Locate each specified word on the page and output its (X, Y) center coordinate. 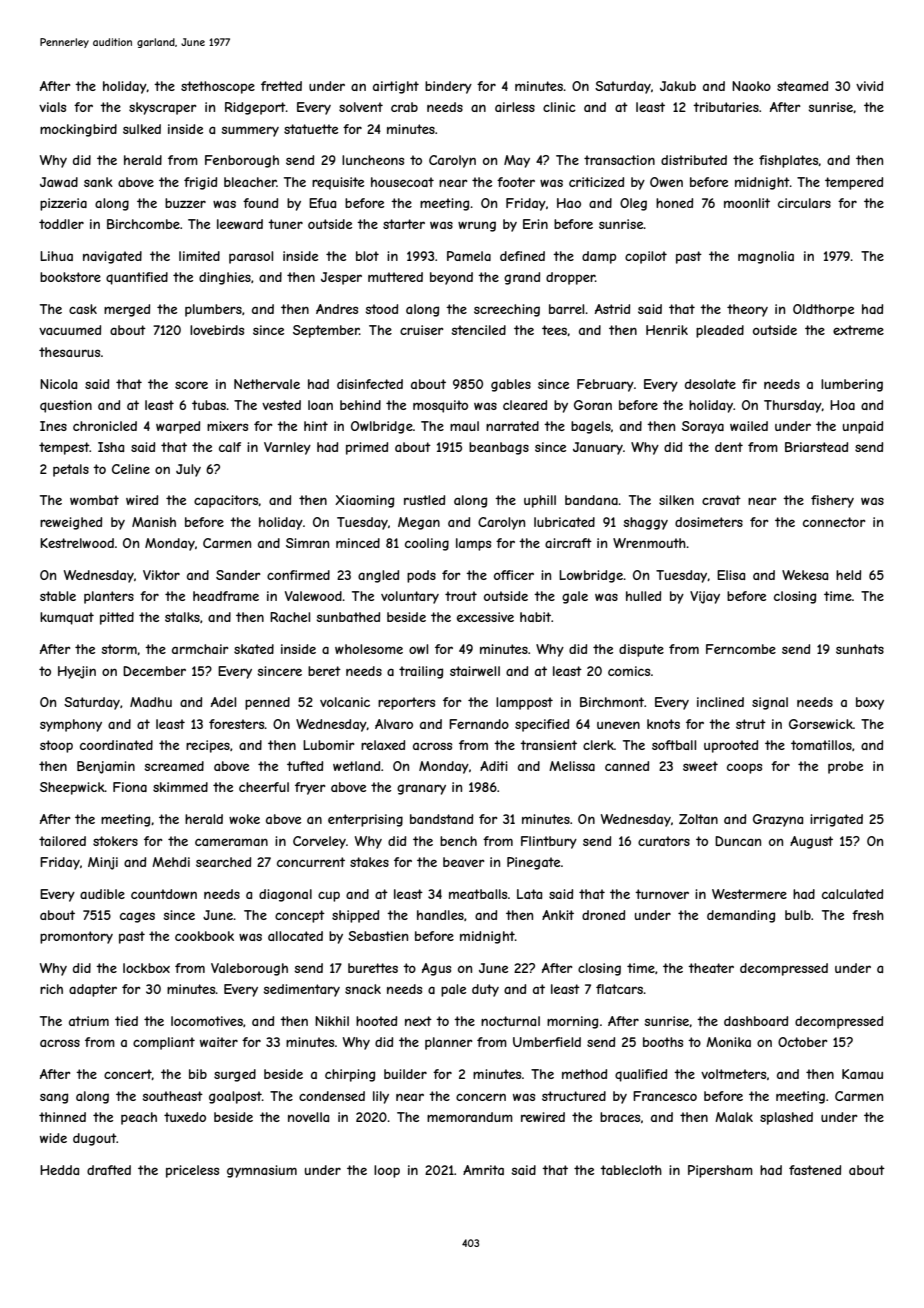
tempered (854, 183)
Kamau (862, 1074)
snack (363, 989)
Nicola (58, 384)
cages (137, 917)
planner (449, 1043)
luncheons (373, 160)
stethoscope (218, 87)
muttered (395, 277)
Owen (666, 182)
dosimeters (709, 522)
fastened (815, 1170)
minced (358, 543)
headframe (226, 596)
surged (235, 1075)
